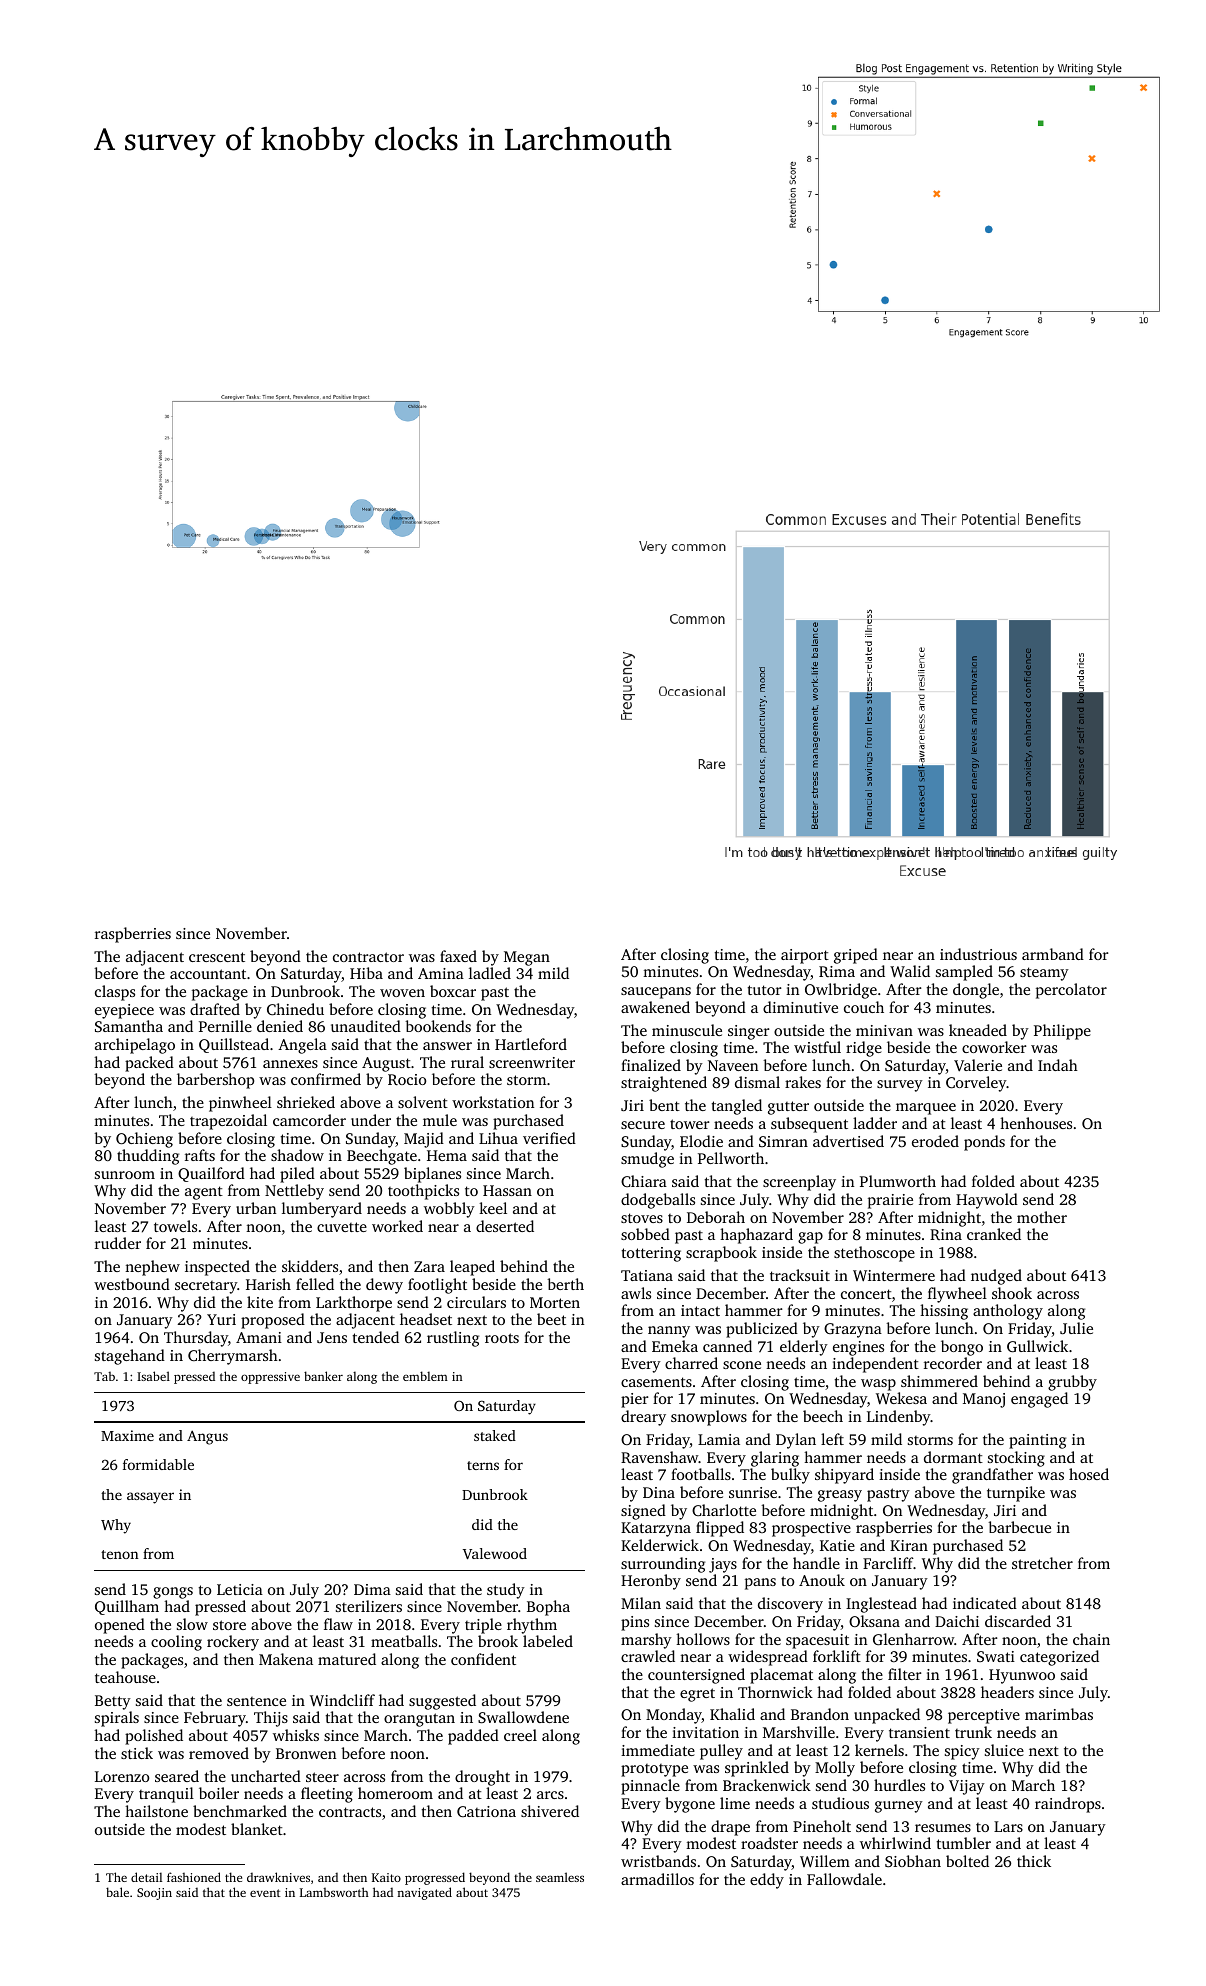 The image size is (1206, 1986). I want to click on Betty, so click(113, 1702).
